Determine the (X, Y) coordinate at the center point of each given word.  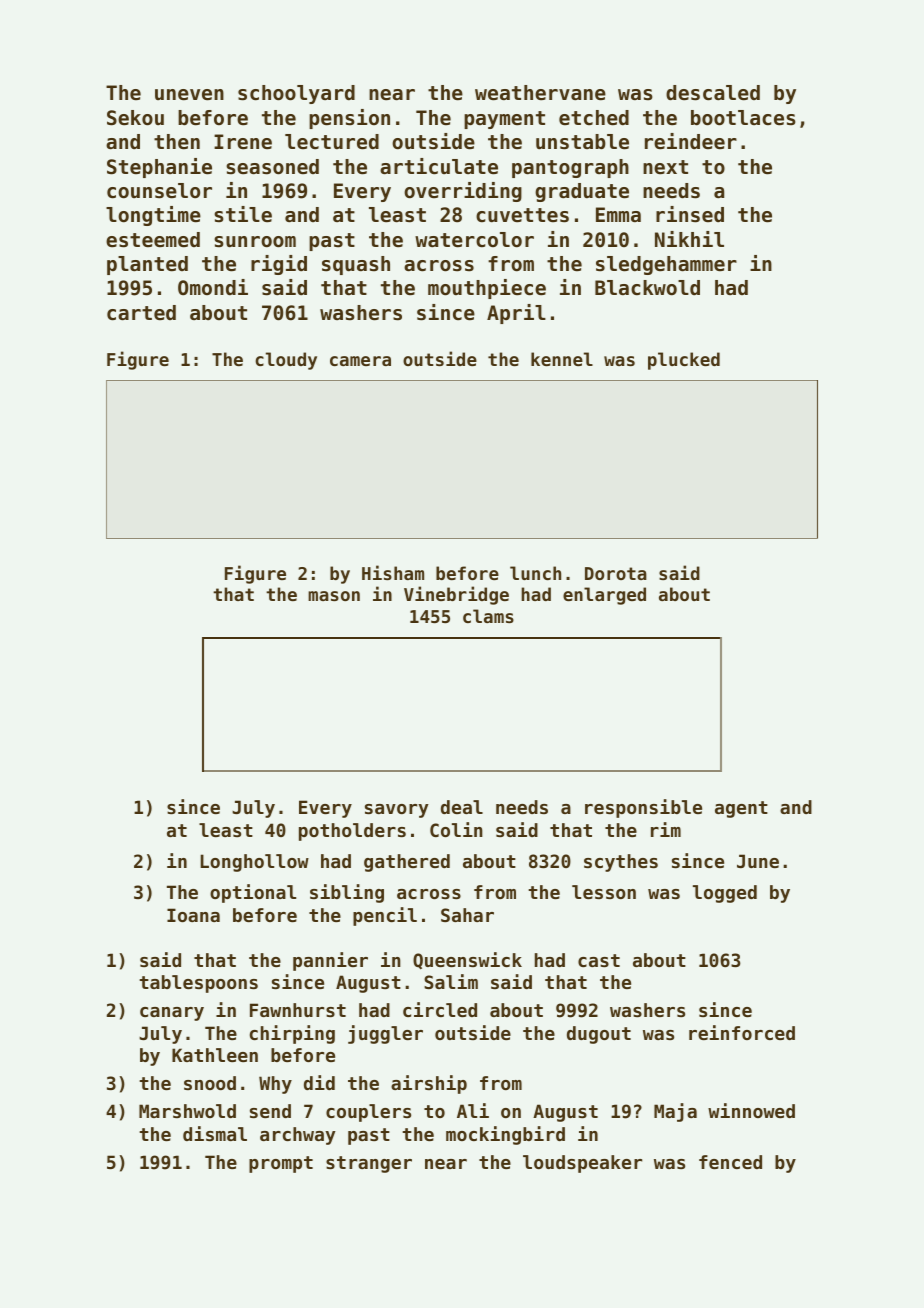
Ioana (193, 915)
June (758, 861)
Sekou (135, 118)
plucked (684, 361)
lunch (535, 573)
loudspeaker (582, 1164)
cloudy (286, 361)
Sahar (467, 915)
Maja (675, 1112)
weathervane (540, 93)
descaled (713, 93)
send (270, 1111)
